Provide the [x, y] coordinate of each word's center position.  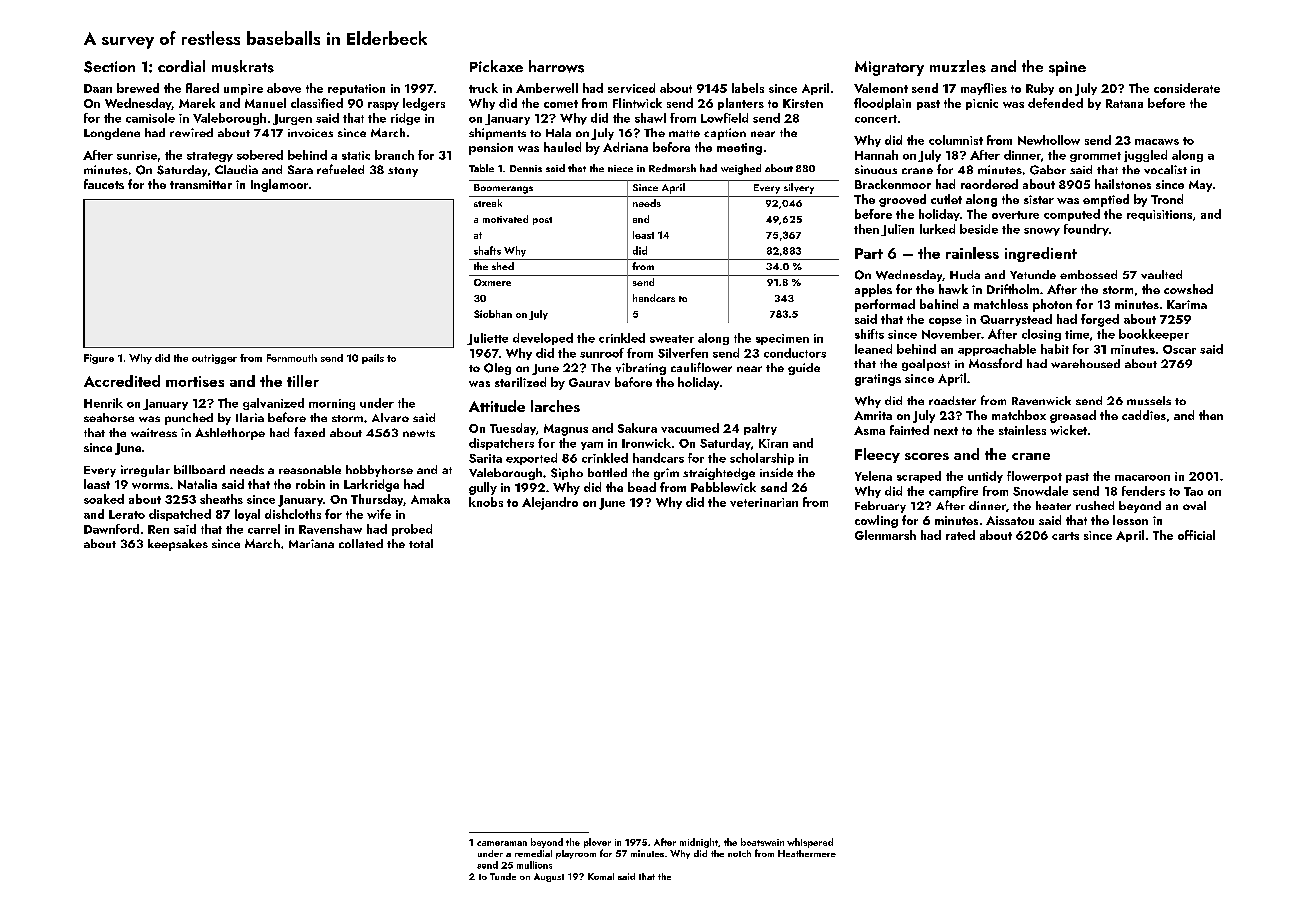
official [1196, 535]
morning [332, 404]
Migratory [889, 68]
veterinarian [764, 502]
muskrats [243, 66]
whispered [810, 843]
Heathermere [807, 853]
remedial [533, 853]
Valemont [881, 88]
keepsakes [178, 545]
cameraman [502, 843]
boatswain [762, 842]
